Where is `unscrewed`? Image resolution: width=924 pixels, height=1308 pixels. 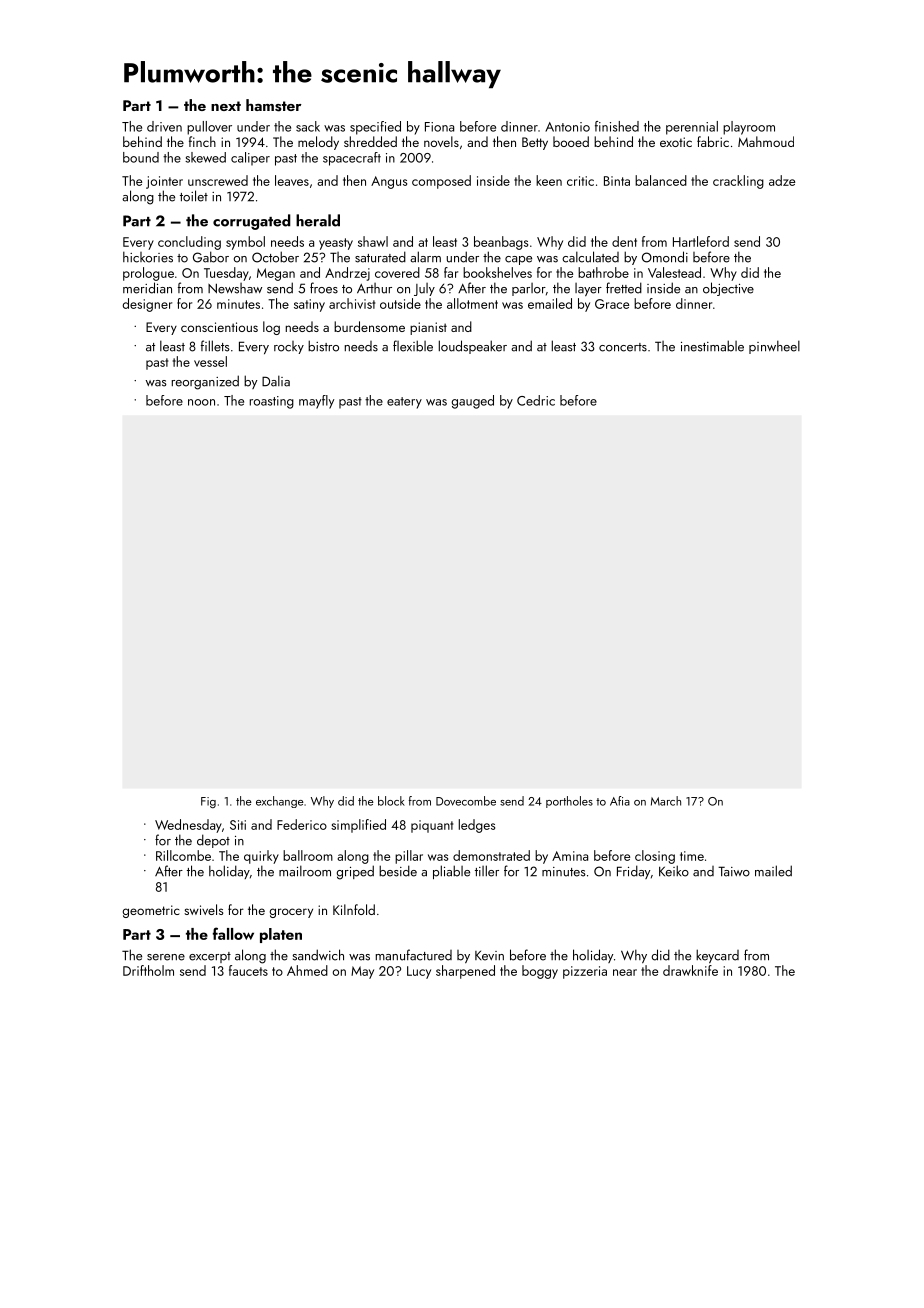
unscrewed is located at coordinates (218, 180).
